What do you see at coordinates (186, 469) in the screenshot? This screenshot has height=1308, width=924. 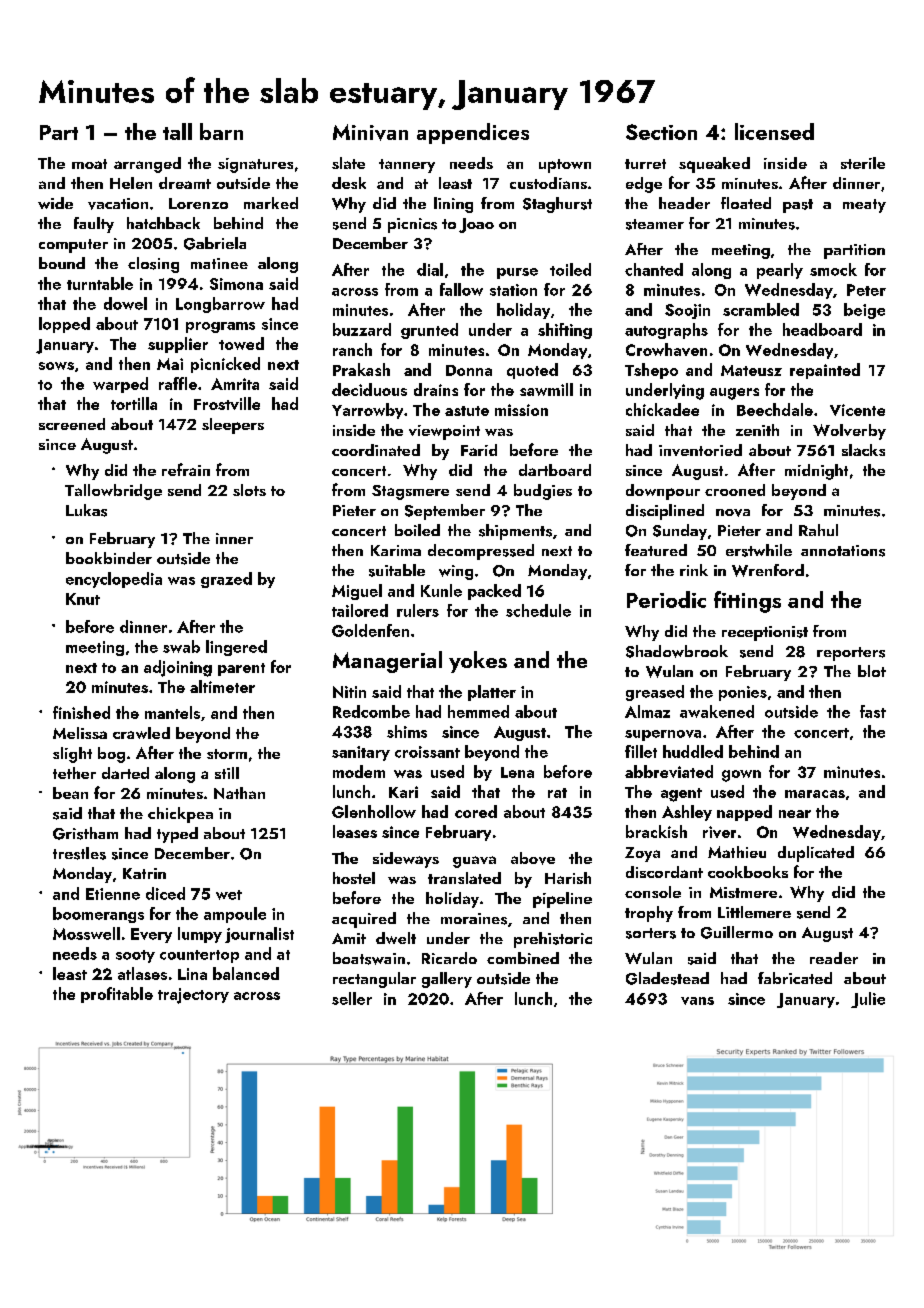 I see `refrain` at bounding box center [186, 469].
